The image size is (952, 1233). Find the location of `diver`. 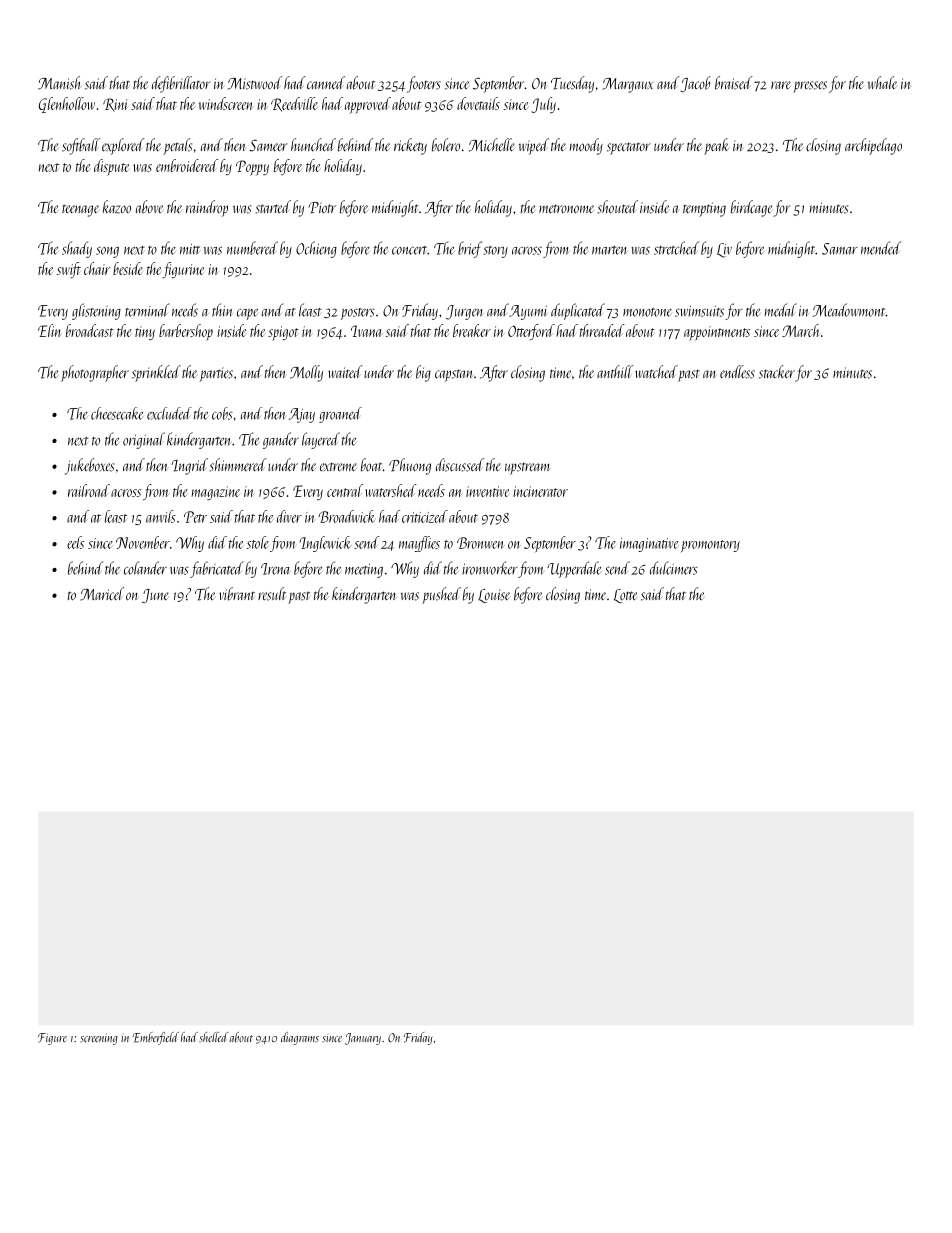

diver is located at coordinates (289, 516).
